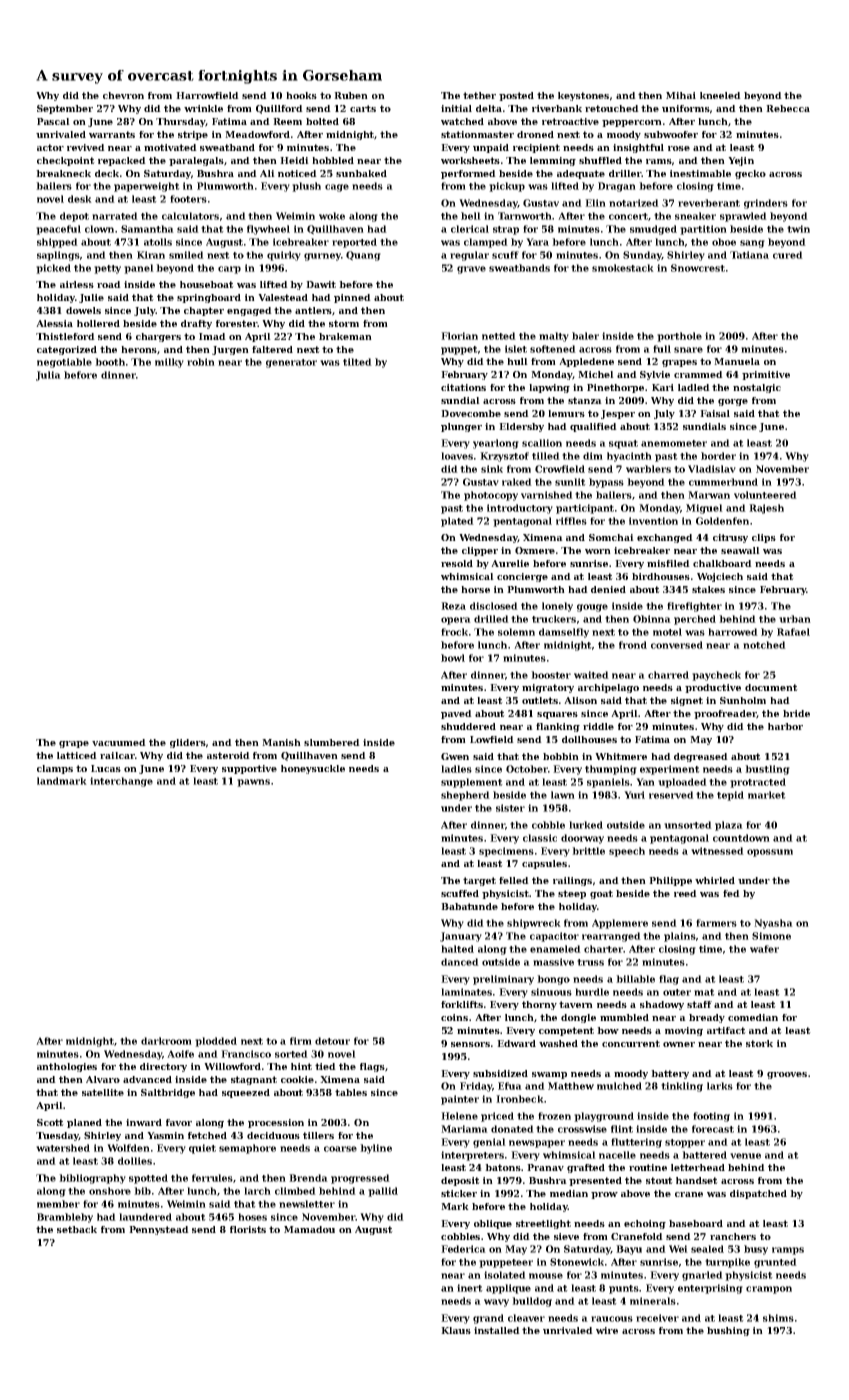 This image has height=1400, width=849. What do you see at coordinates (457, 456) in the image?
I see `loaves` at bounding box center [457, 456].
